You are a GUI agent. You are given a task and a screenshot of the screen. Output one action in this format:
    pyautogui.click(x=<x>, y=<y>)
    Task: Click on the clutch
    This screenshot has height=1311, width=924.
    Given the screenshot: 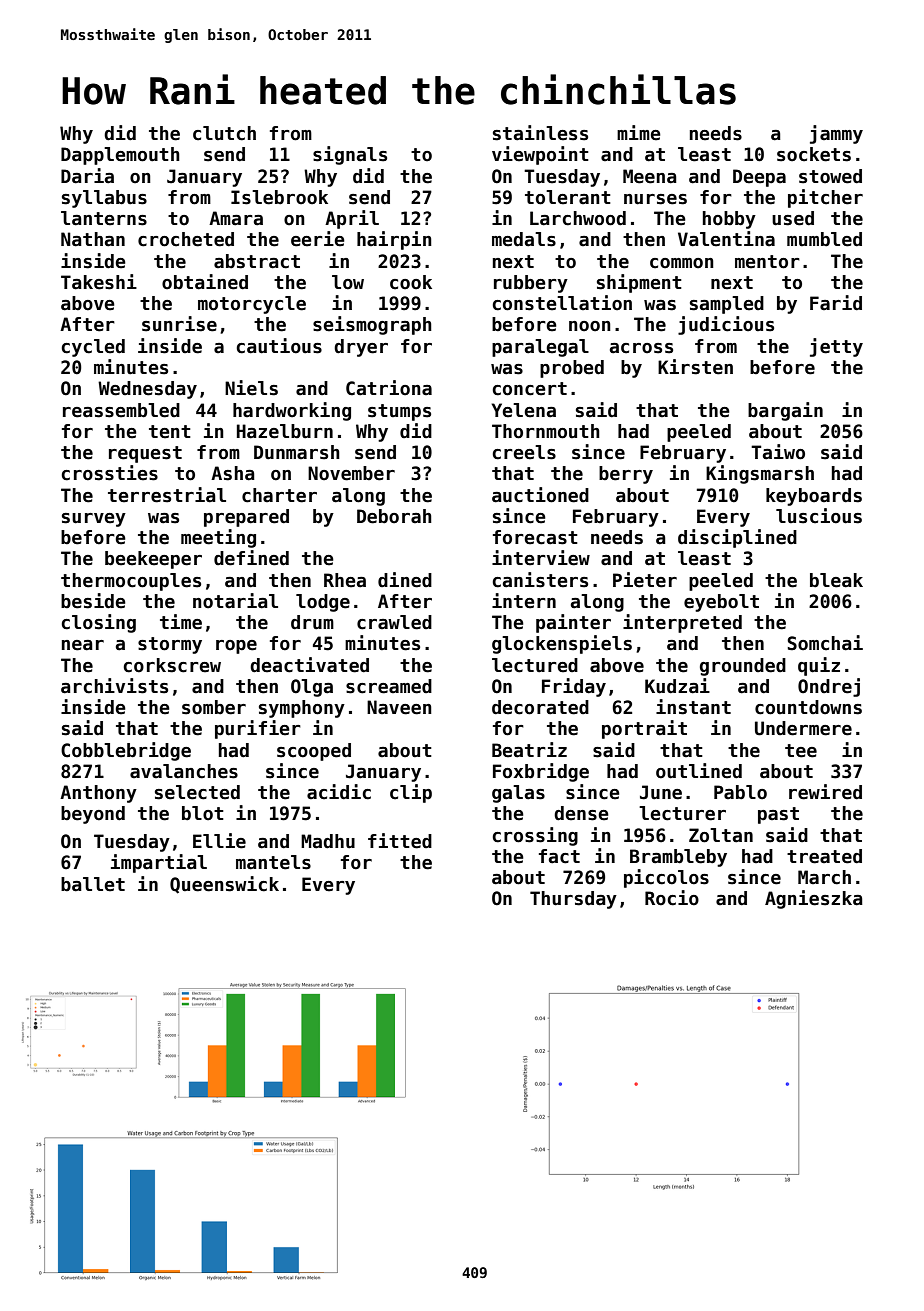 What is the action you would take?
    pyautogui.click(x=224, y=133)
